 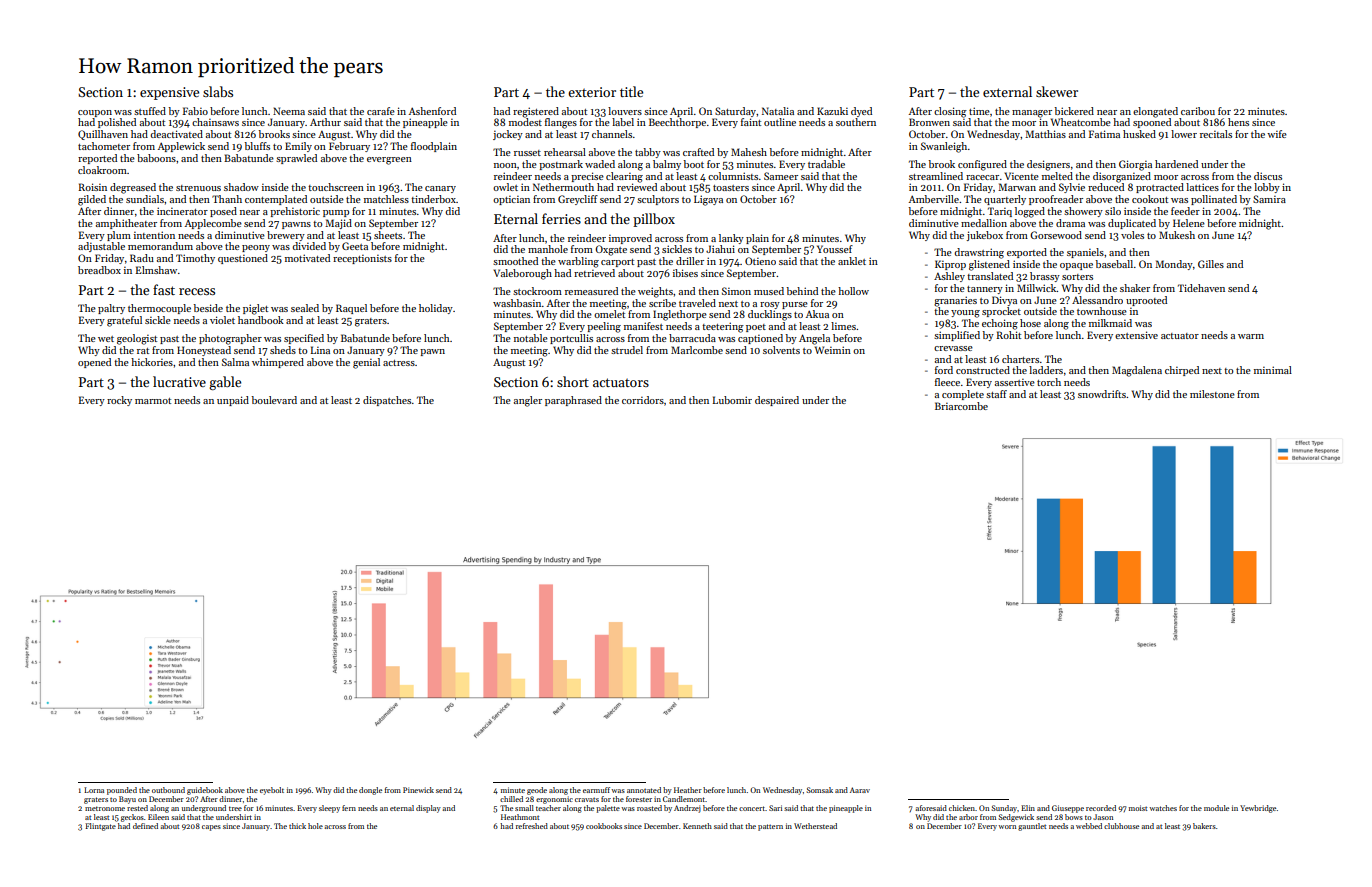 I want to click on angler, so click(x=528, y=401).
